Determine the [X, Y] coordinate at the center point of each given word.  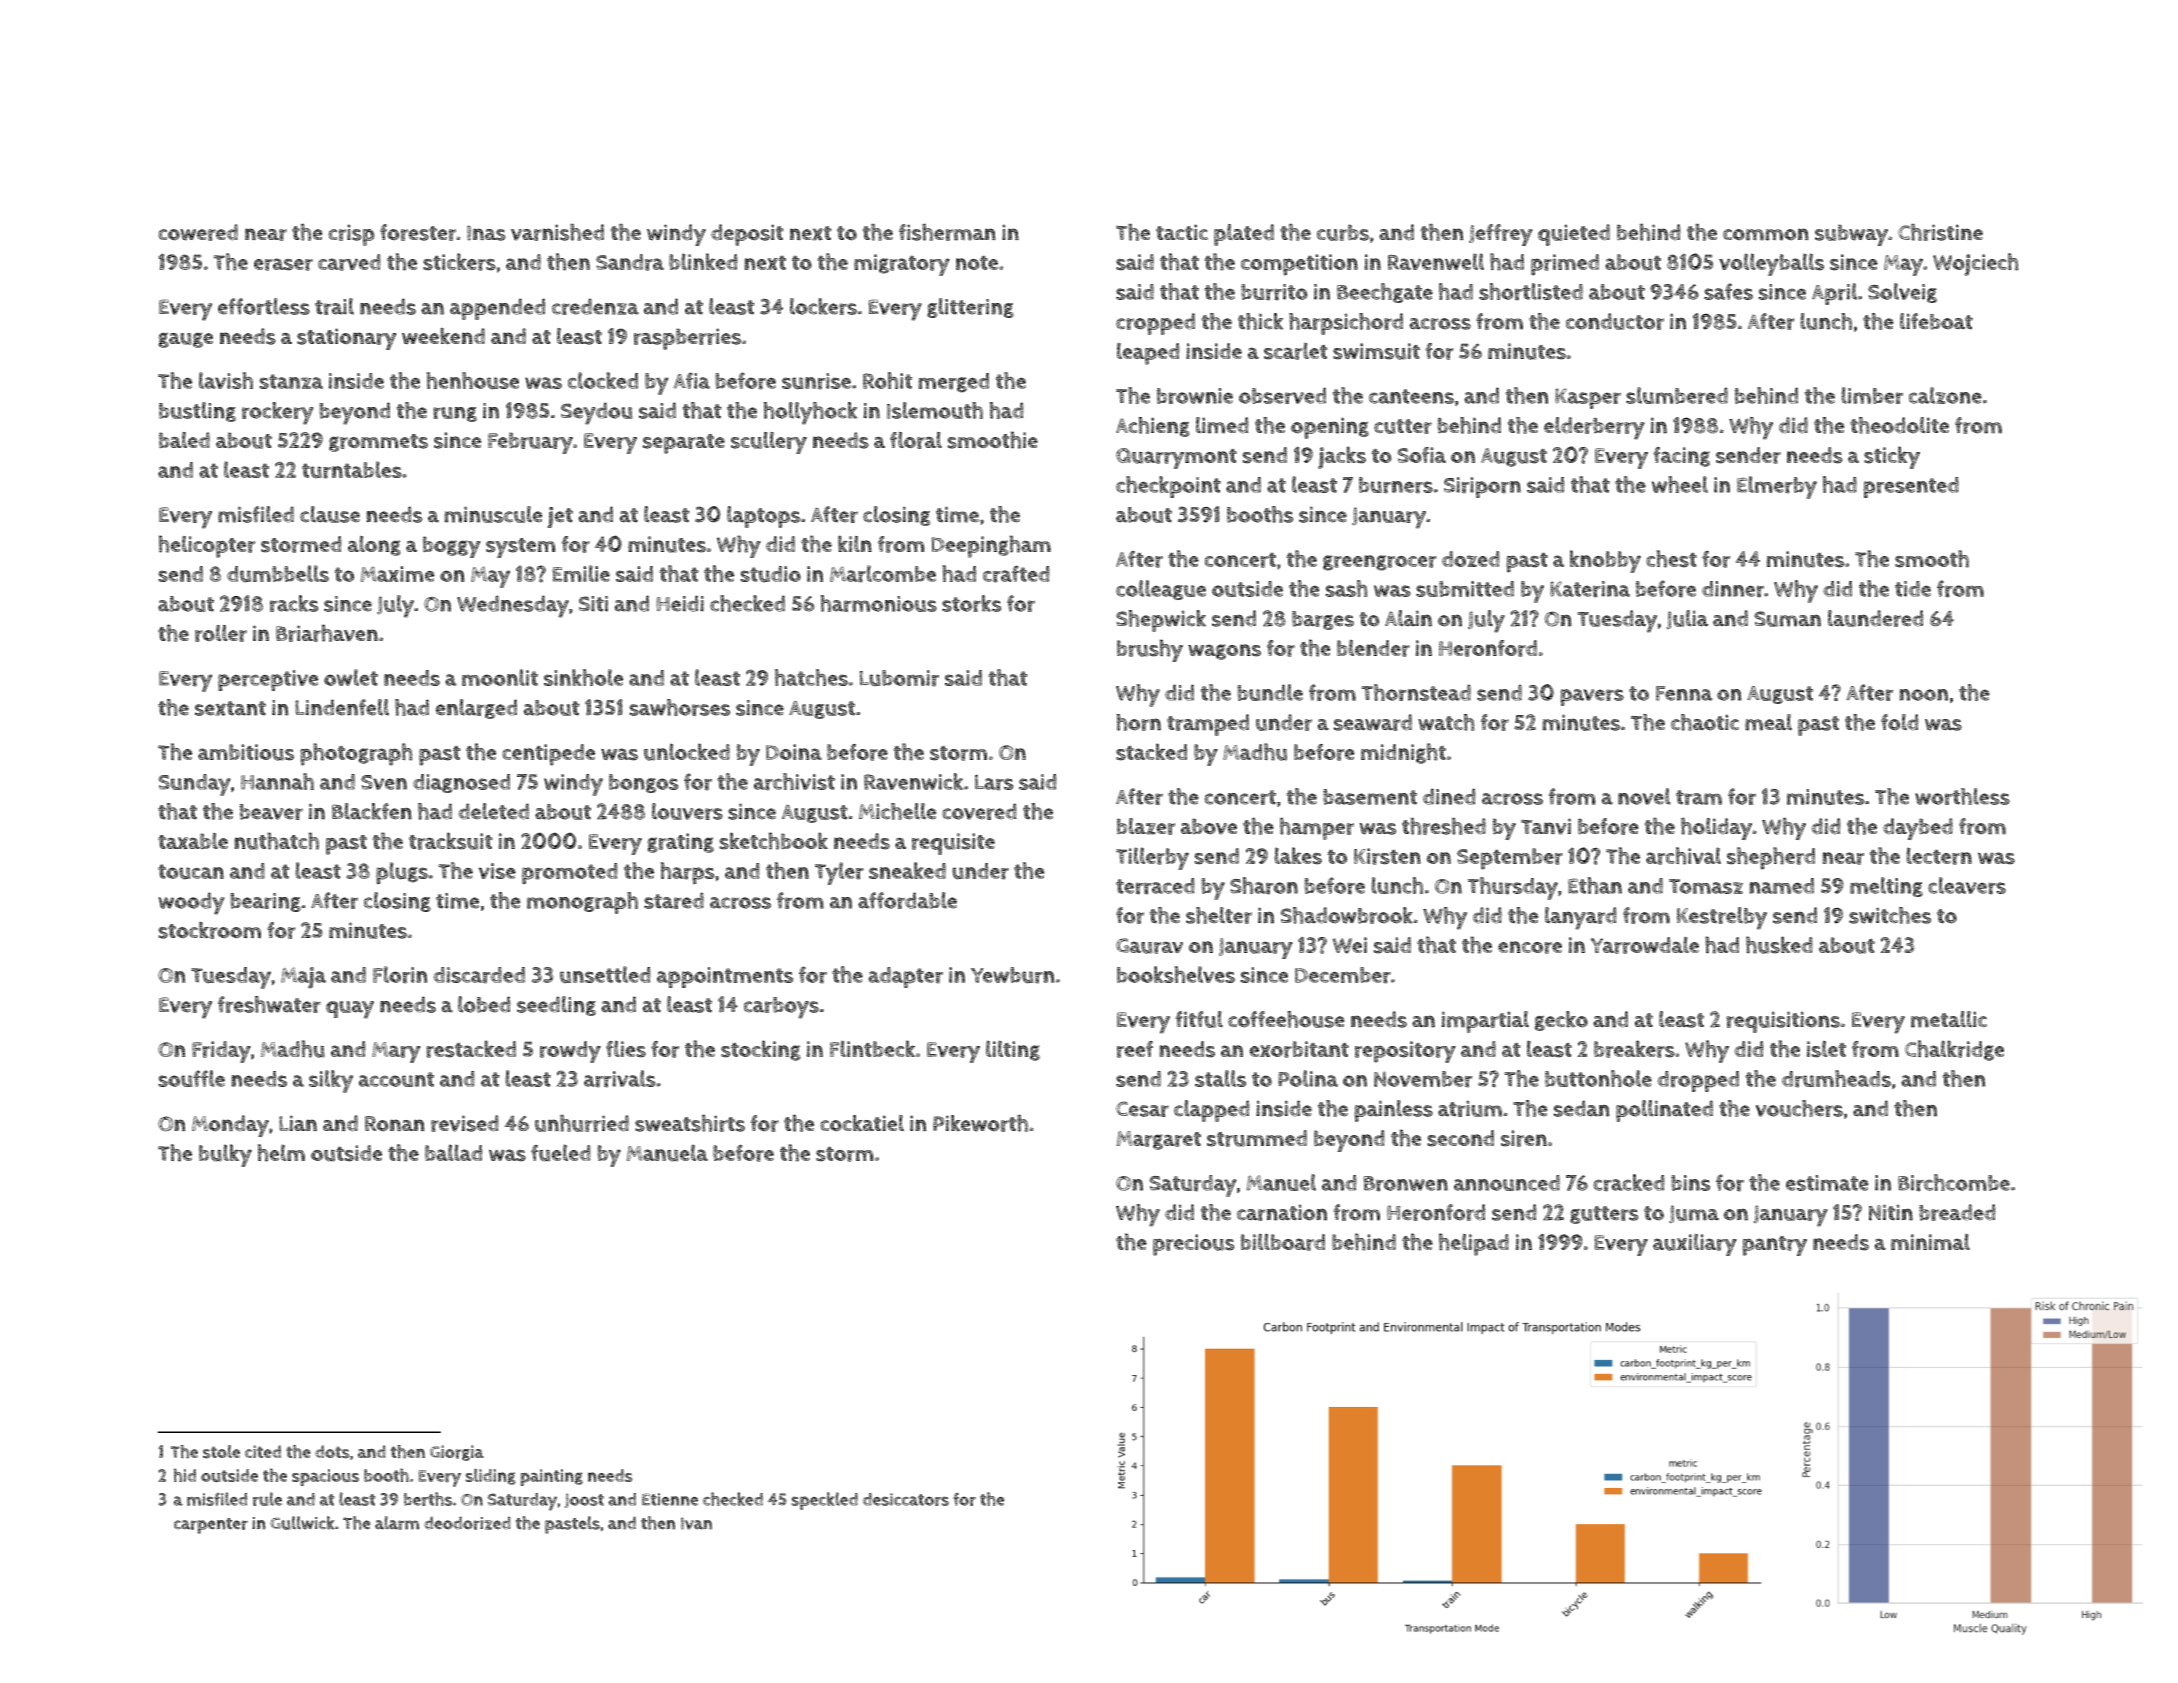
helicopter [207, 546]
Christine [1940, 232]
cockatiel [862, 1123]
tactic [1182, 232]
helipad [1474, 1244]
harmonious [878, 603]
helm [281, 1153]
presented [1911, 487]
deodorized [467, 1523]
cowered [198, 232]
